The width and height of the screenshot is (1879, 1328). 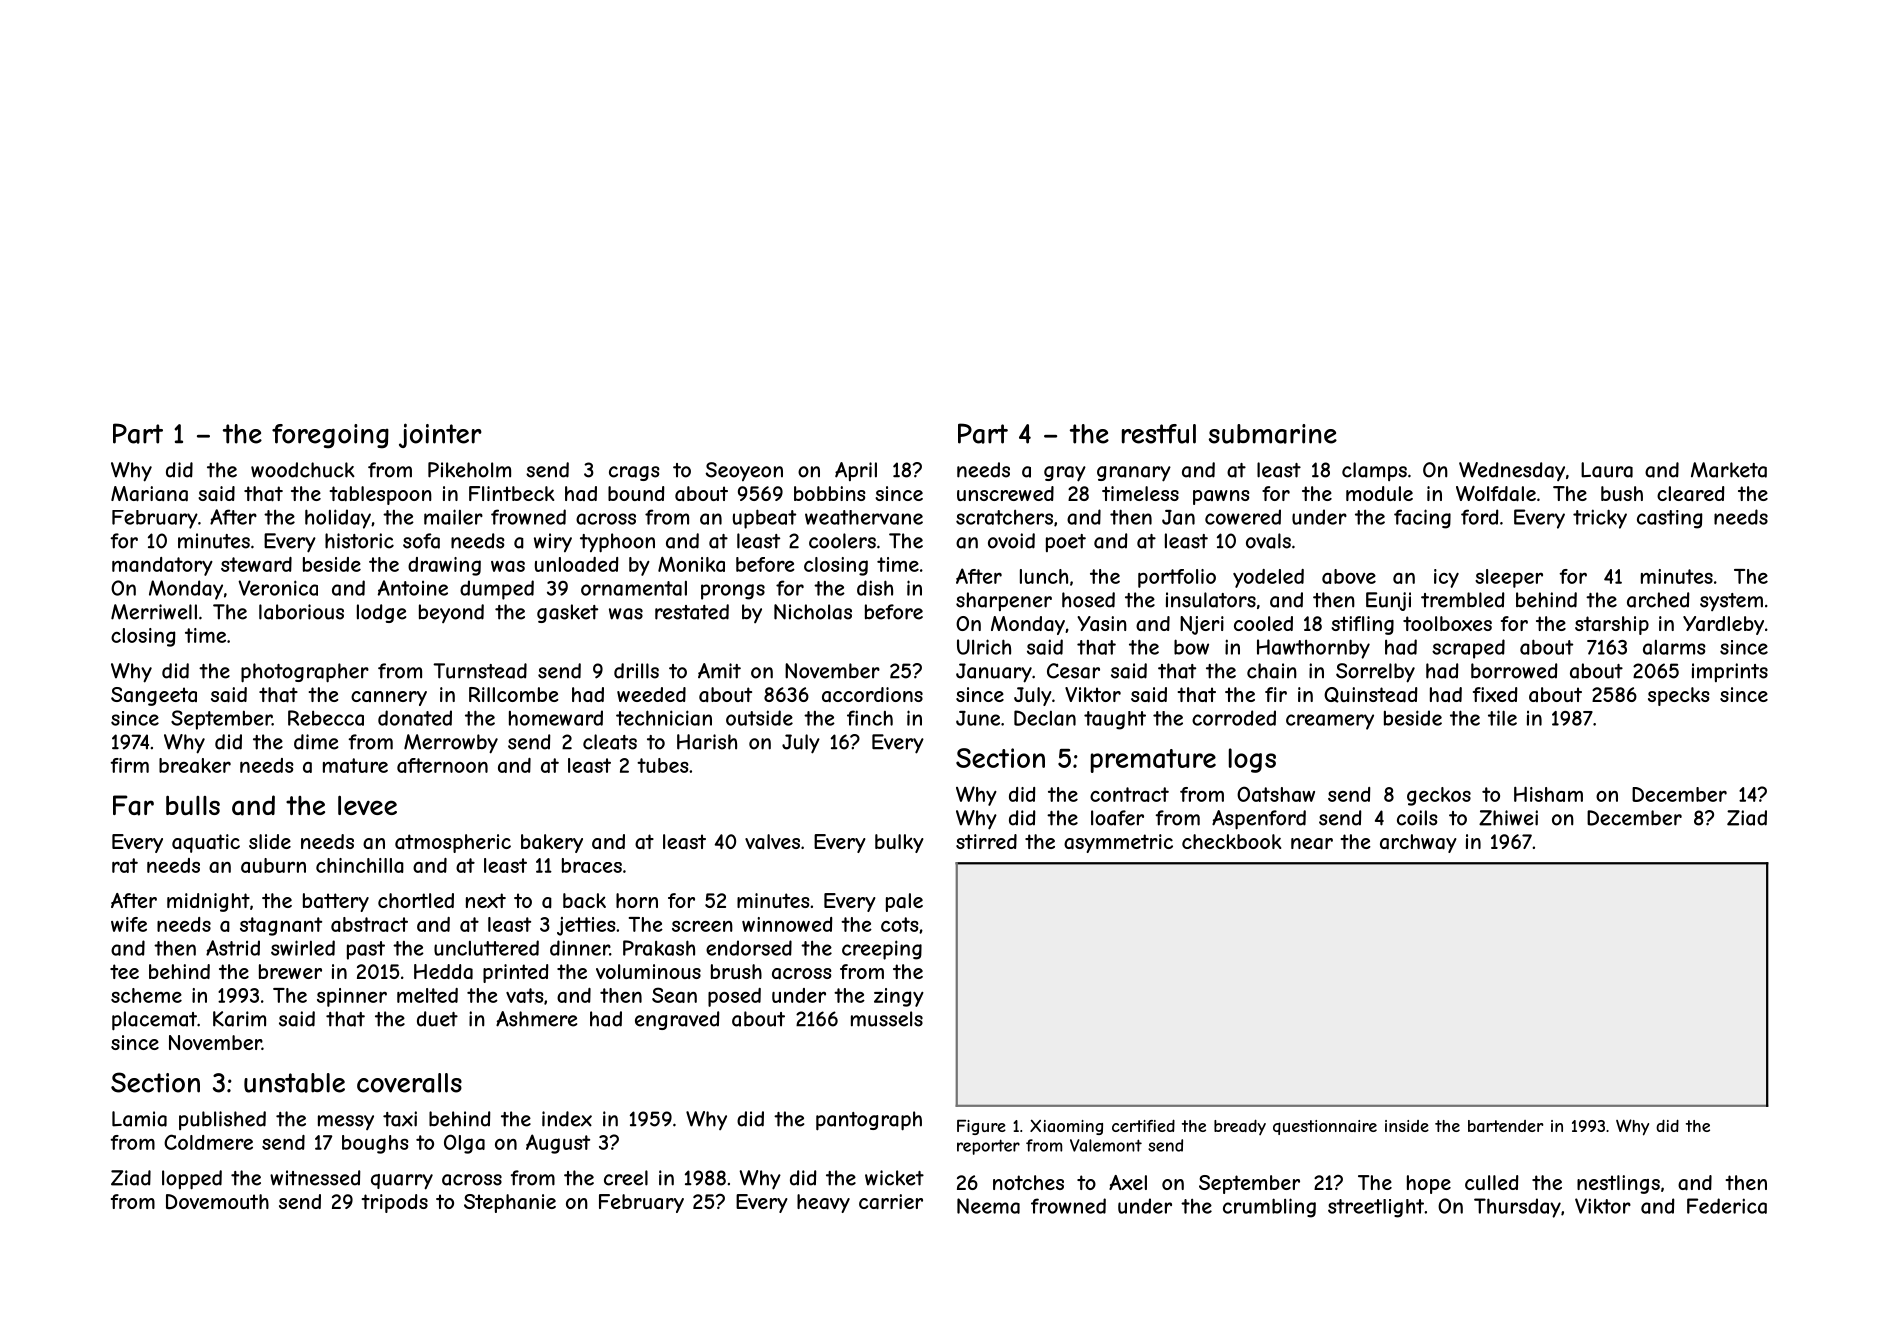 What do you see at coordinates (1618, 1184) in the screenshot?
I see `nestlings` at bounding box center [1618, 1184].
